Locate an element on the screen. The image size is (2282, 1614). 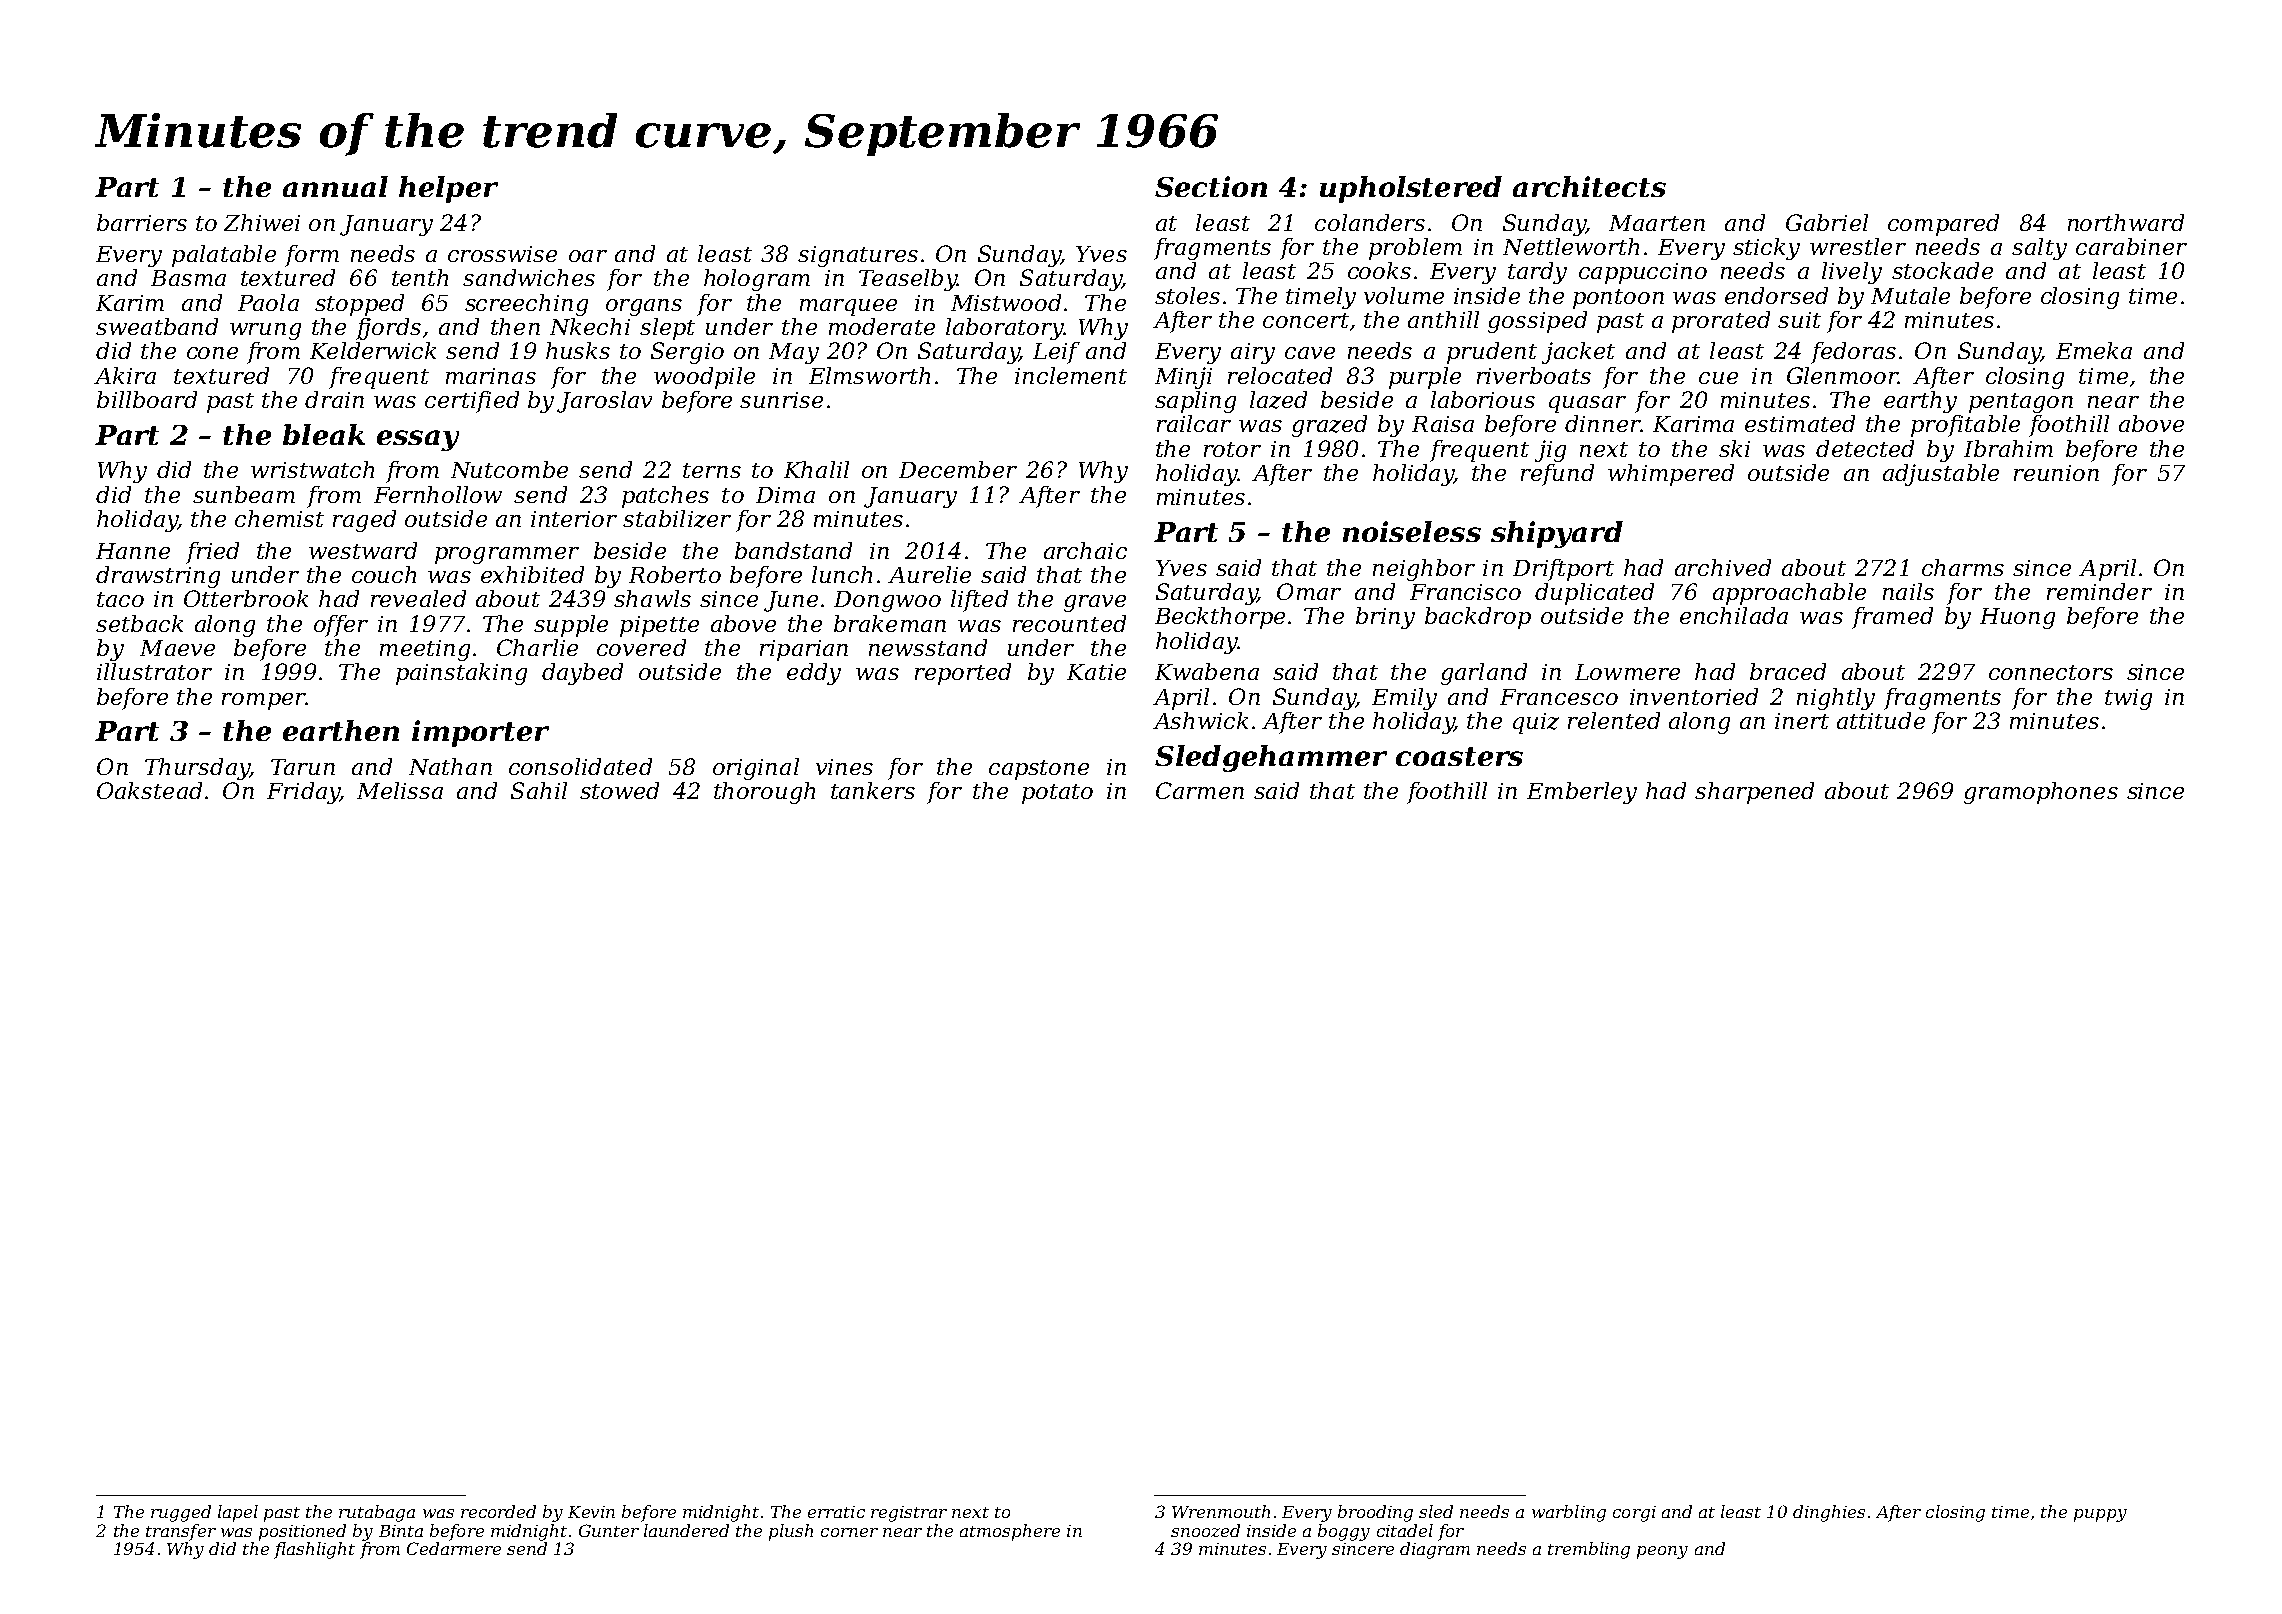
annual is located at coordinates (335, 186).
